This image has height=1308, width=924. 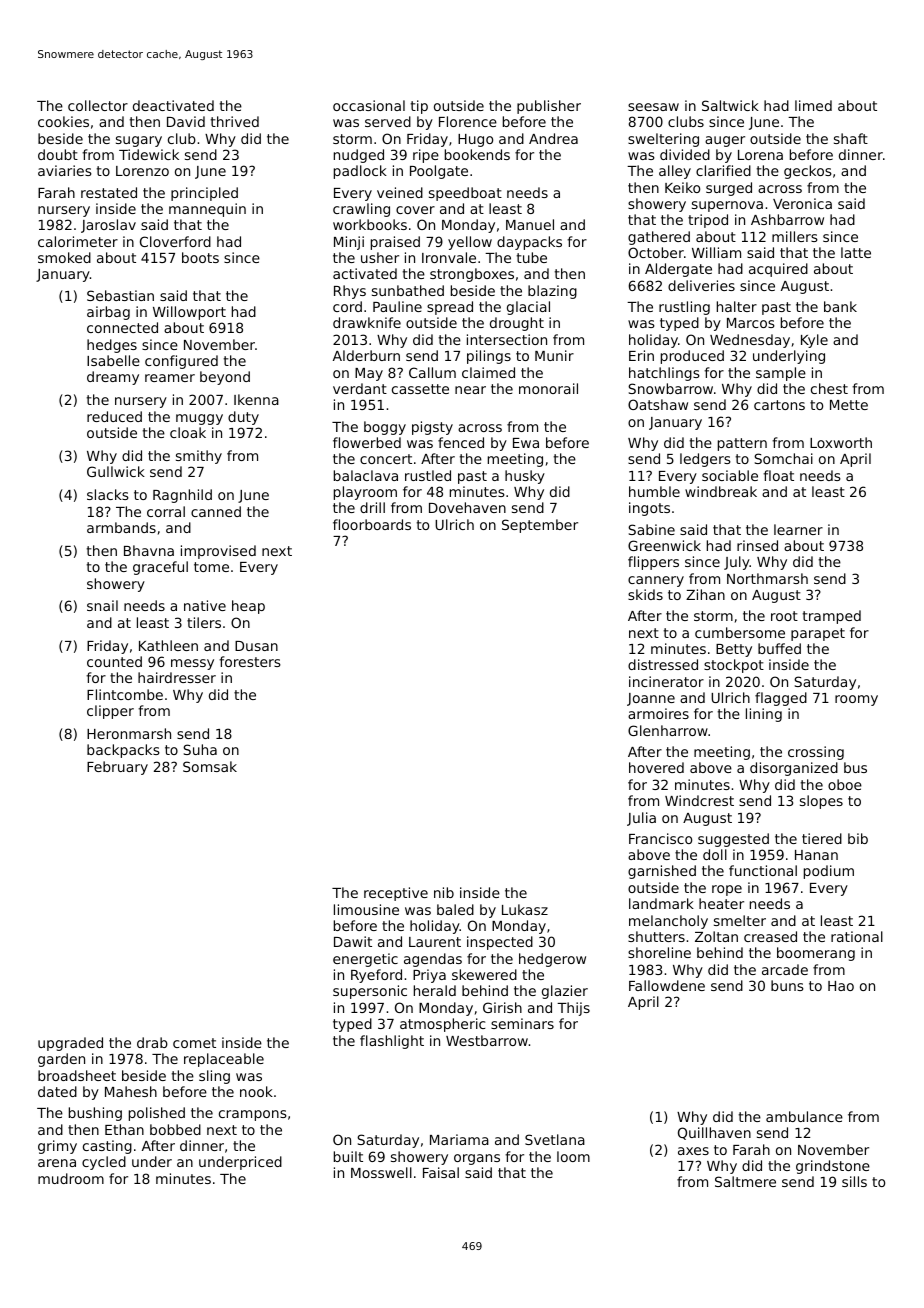 What do you see at coordinates (235, 121) in the image?
I see `thrived` at bounding box center [235, 121].
